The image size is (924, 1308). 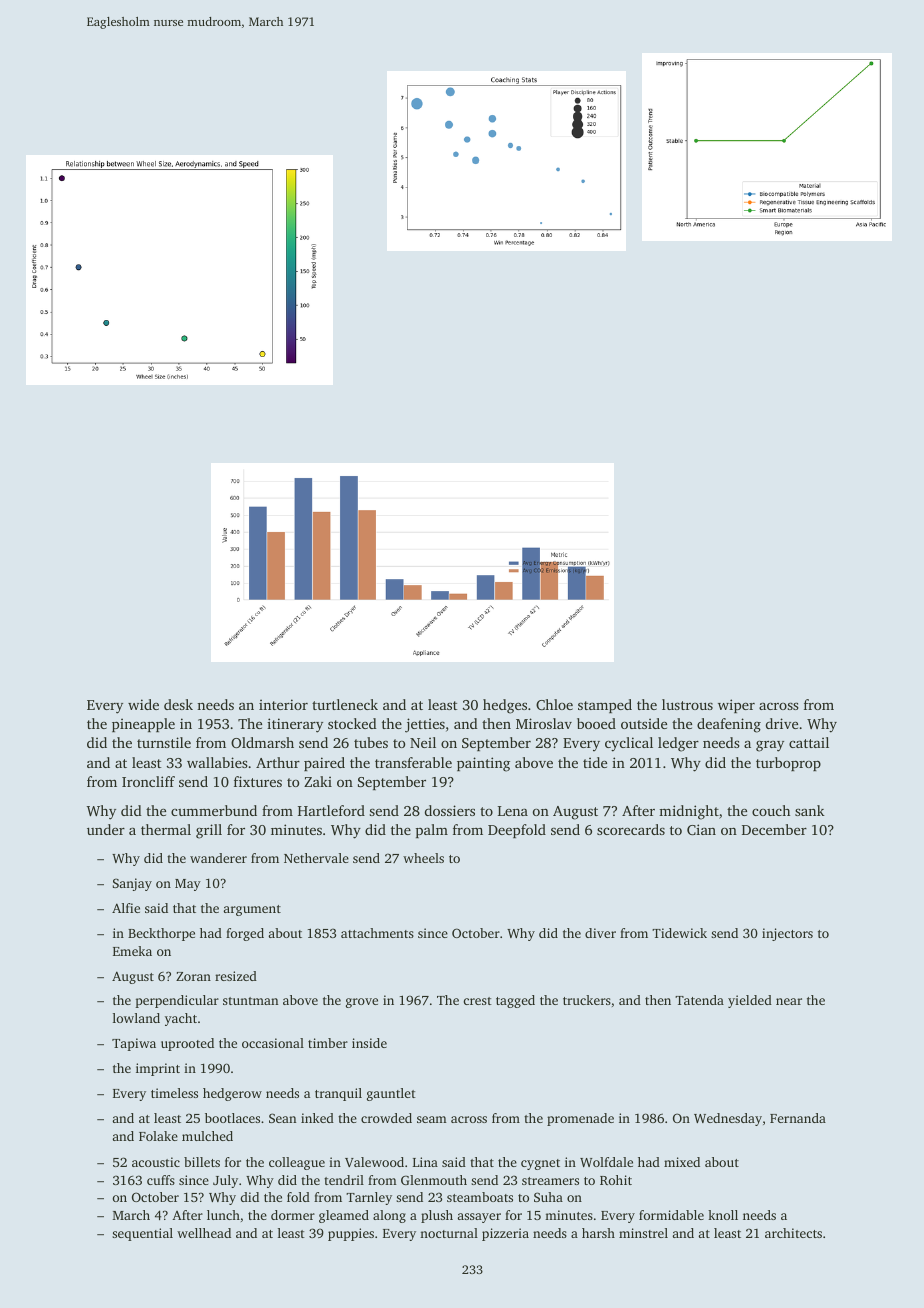 I want to click on lustrous, so click(x=687, y=704).
